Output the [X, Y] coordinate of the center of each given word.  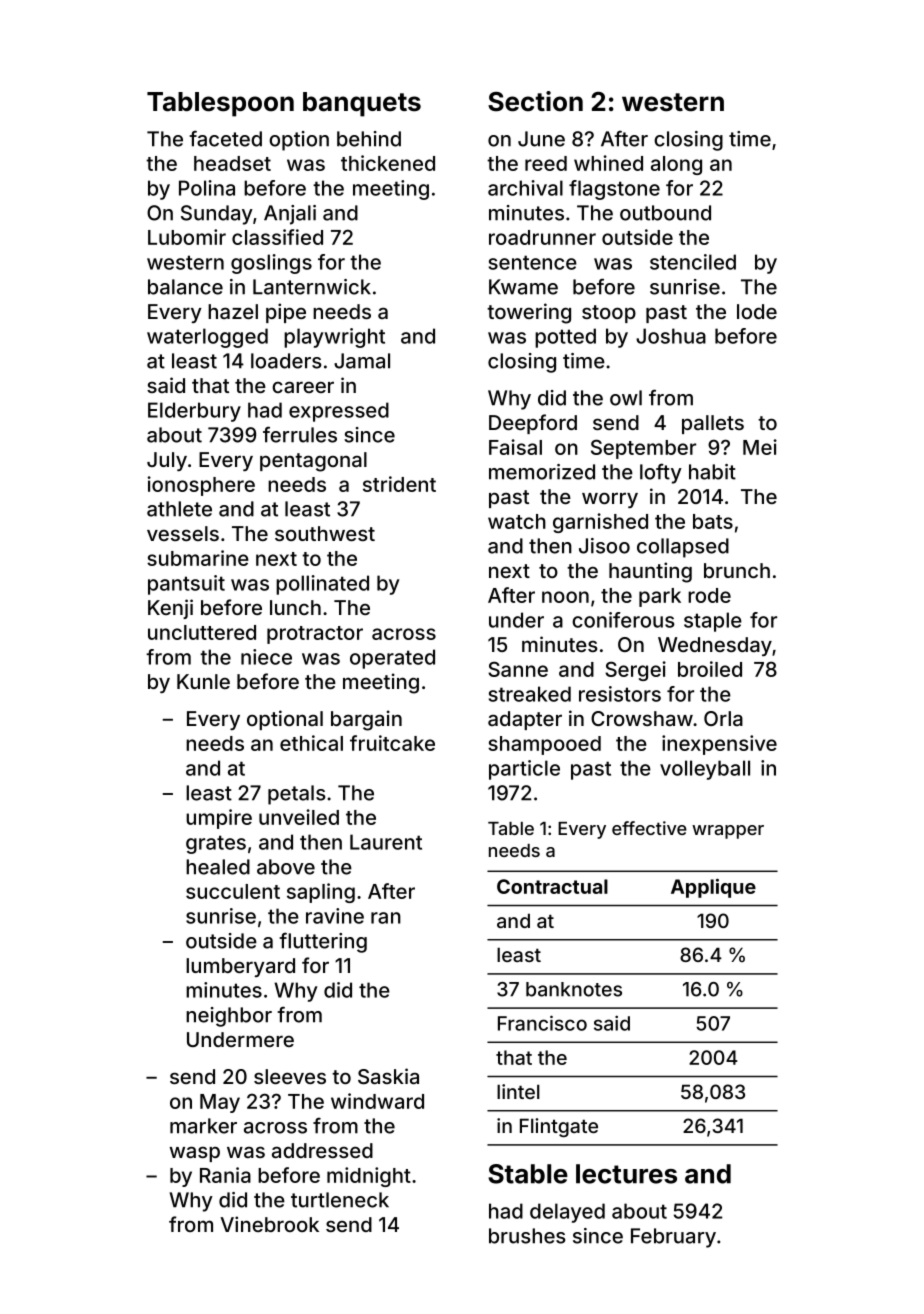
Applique [713, 888]
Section [535, 101]
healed [218, 867]
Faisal [515, 447]
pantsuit [186, 585]
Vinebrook [269, 1224]
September [643, 449]
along [676, 165]
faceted [225, 138]
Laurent [386, 842]
